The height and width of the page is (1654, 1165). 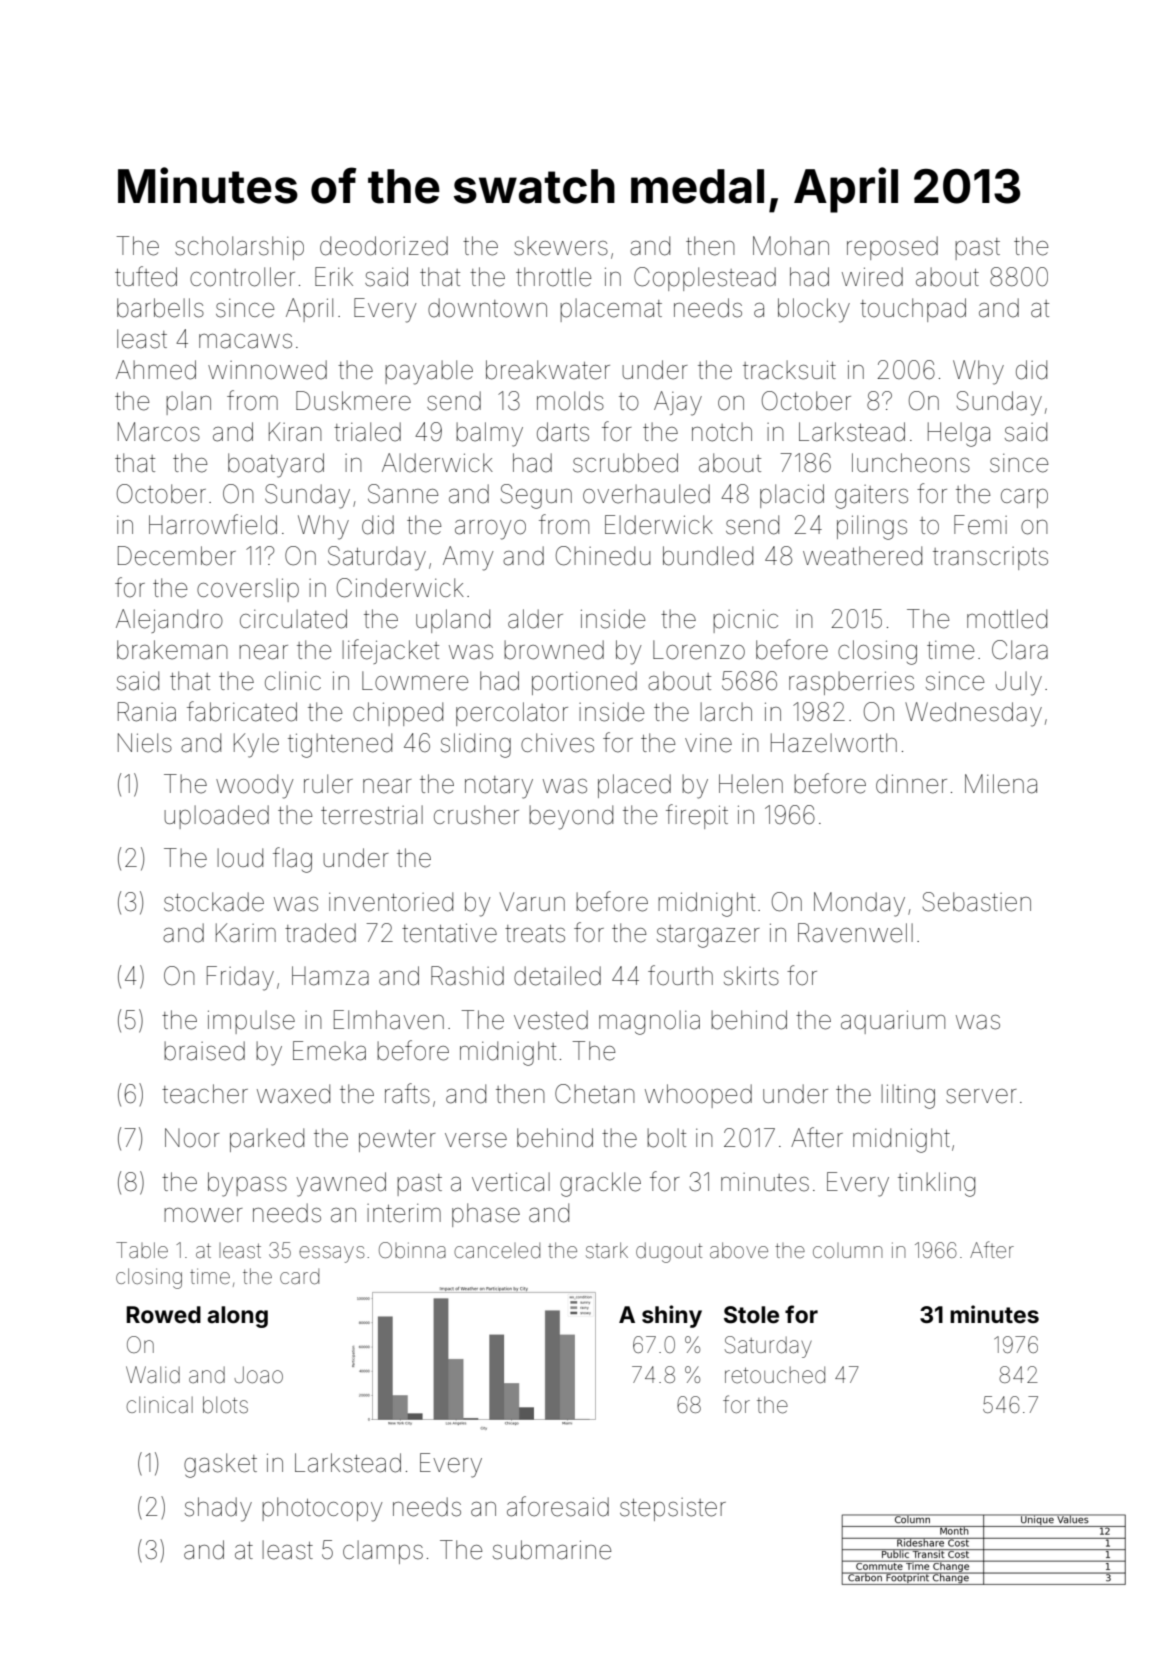 I want to click on stepsister, so click(x=673, y=1509).
